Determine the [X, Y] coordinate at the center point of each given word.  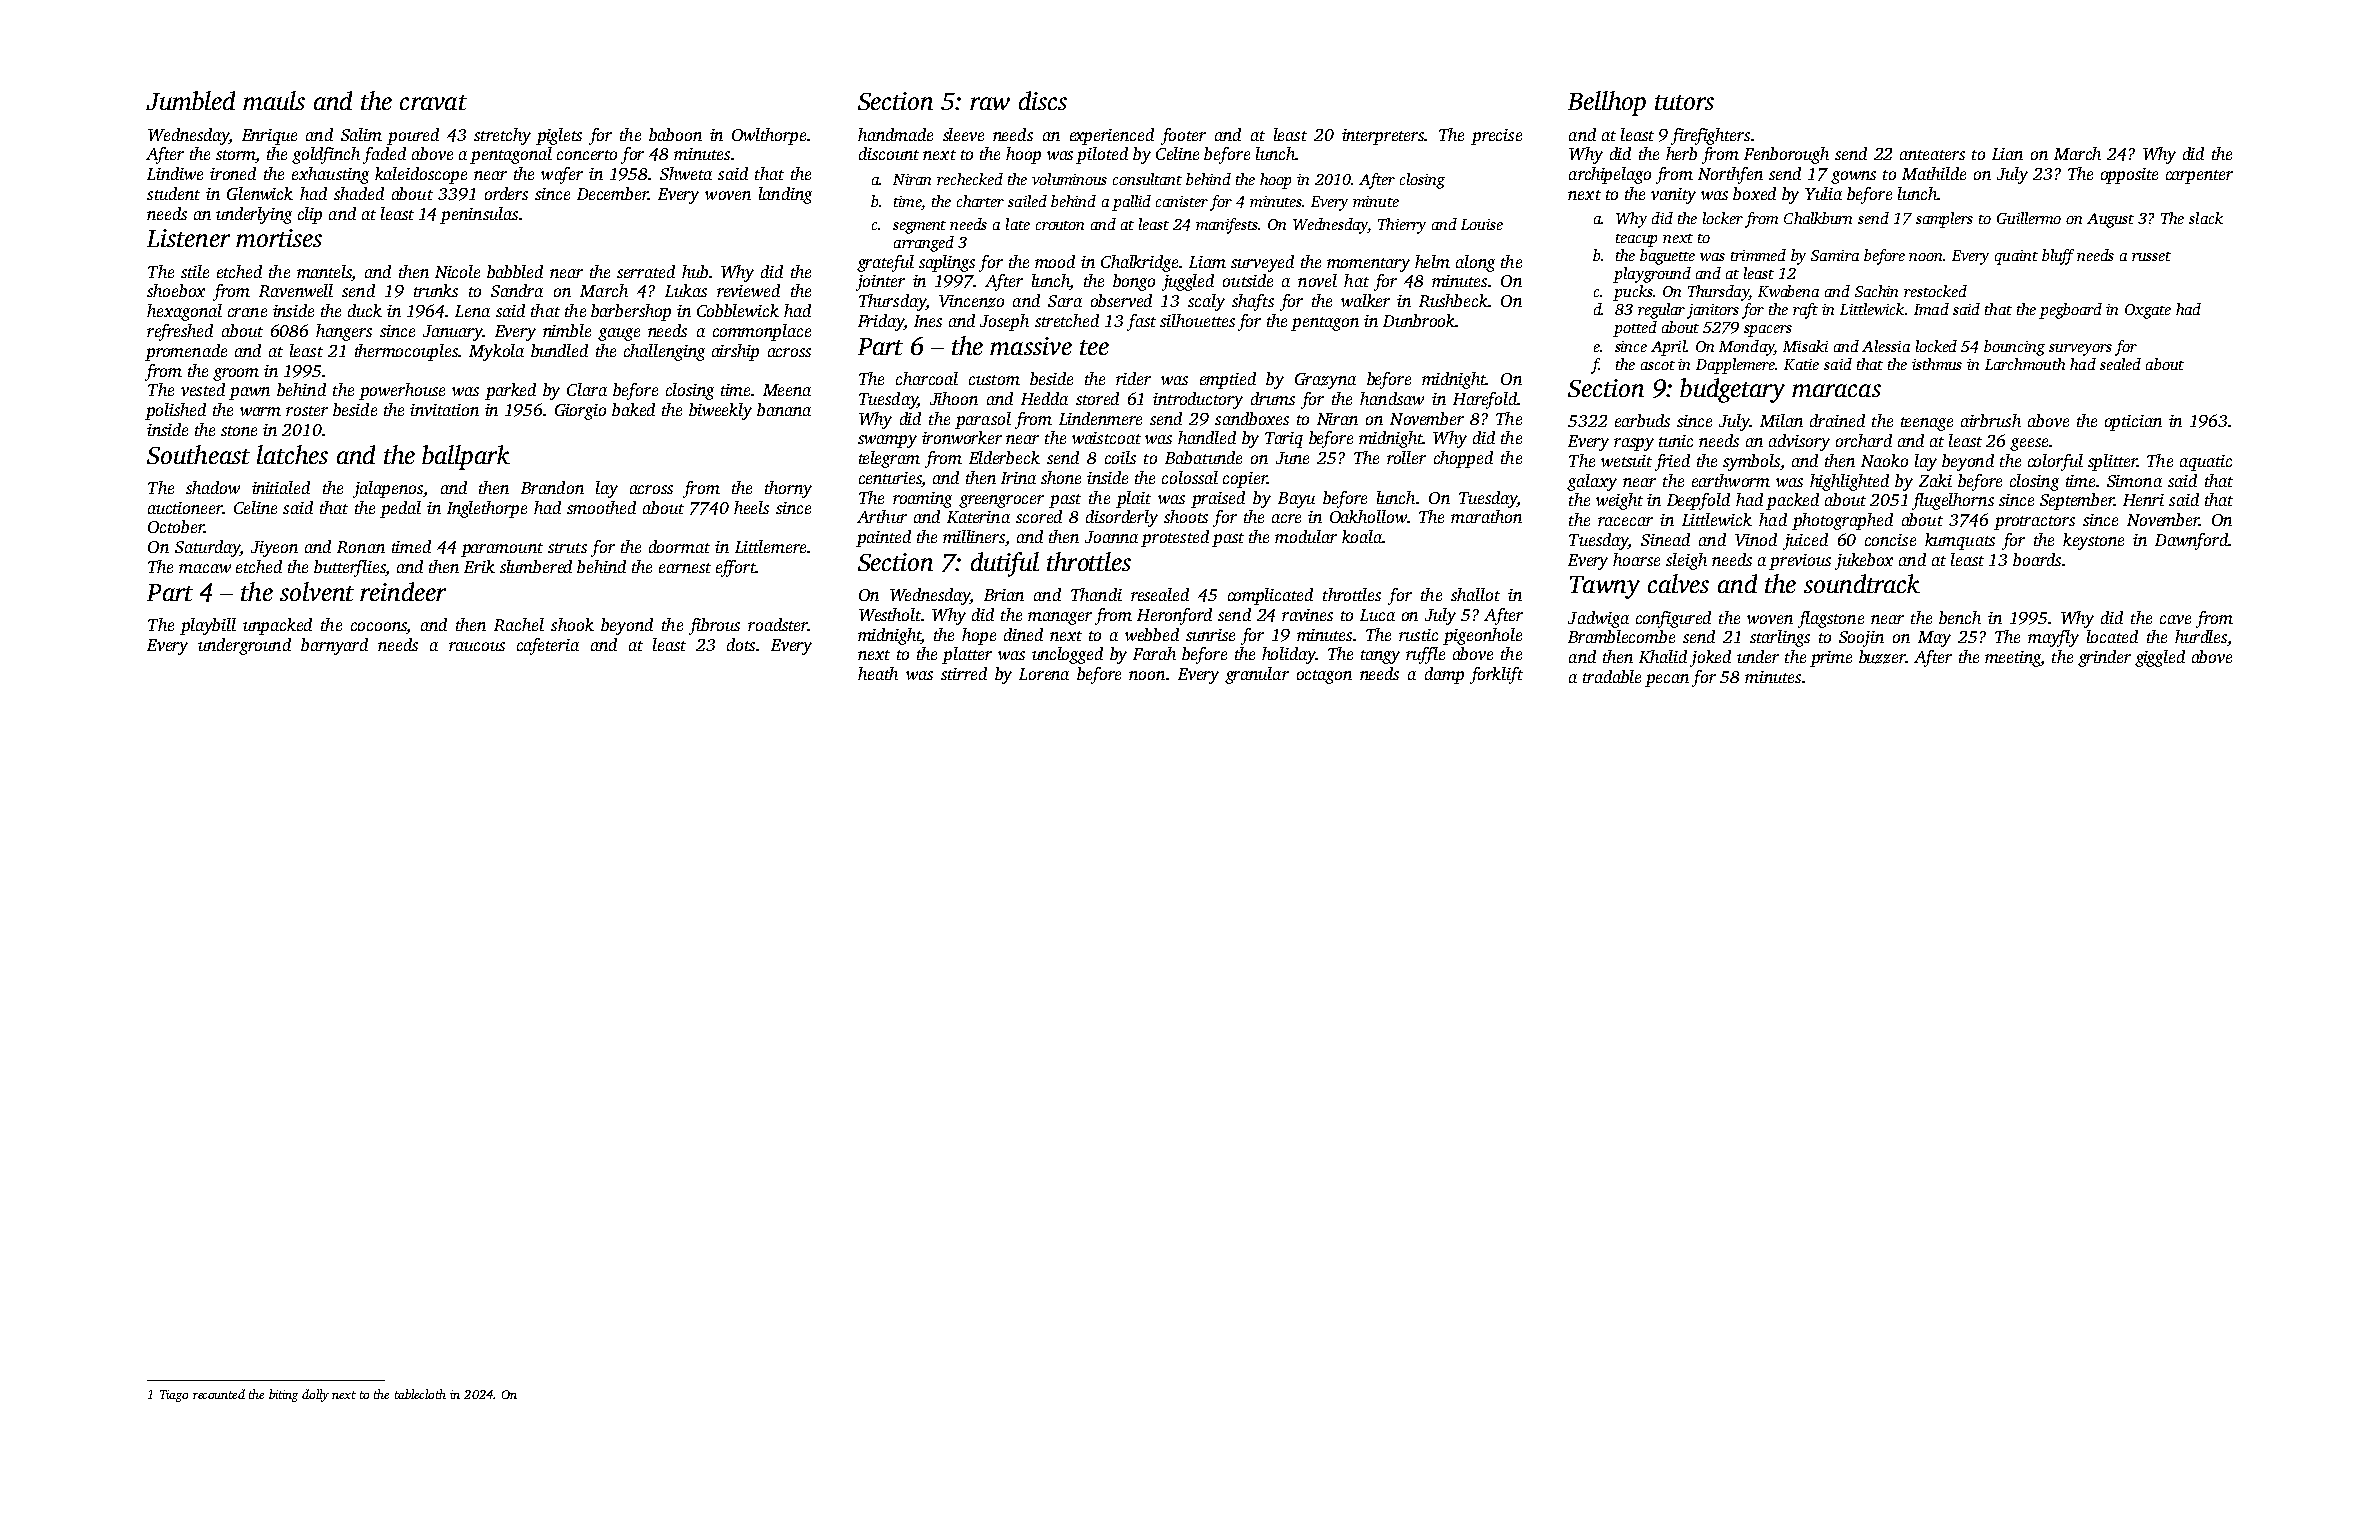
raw [990, 103]
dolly [315, 1395]
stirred [964, 673]
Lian [2007, 154]
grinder [2104, 658]
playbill [208, 626]
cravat [433, 102]
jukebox [1864, 561]
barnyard [334, 646]
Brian [1004, 595]
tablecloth [420, 1394]
